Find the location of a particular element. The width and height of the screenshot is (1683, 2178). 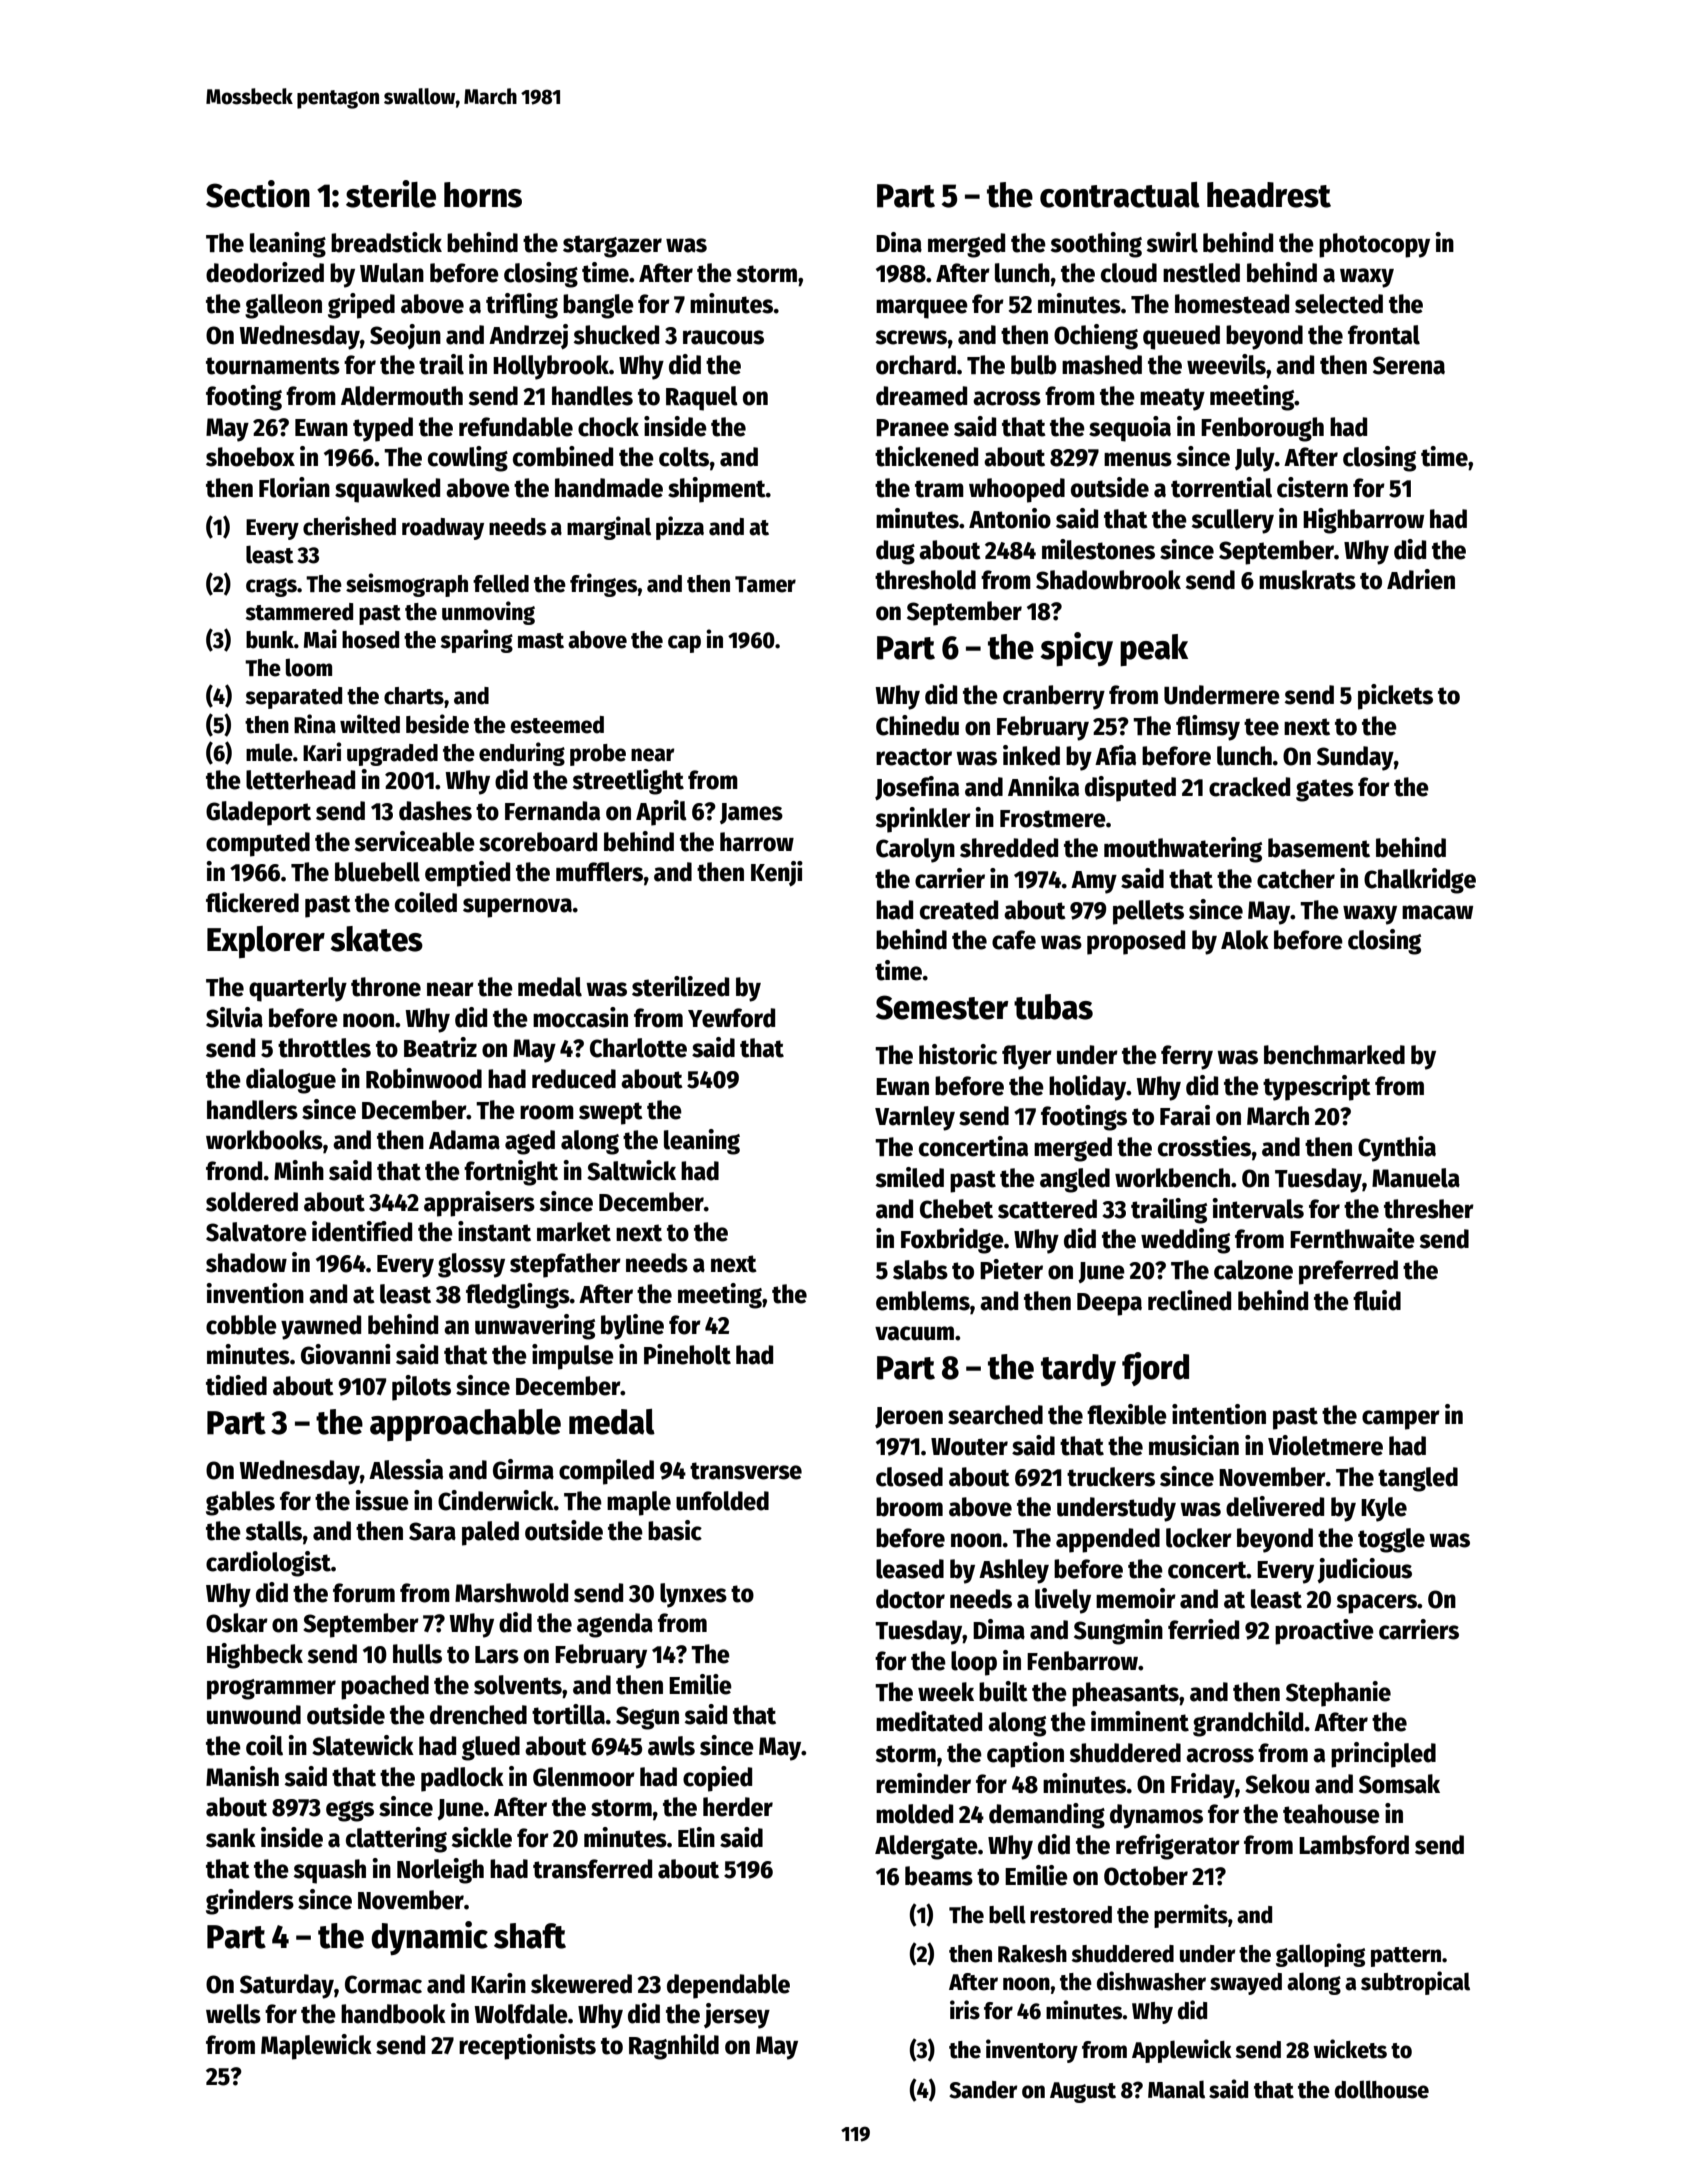

mule is located at coordinates (269, 752).
